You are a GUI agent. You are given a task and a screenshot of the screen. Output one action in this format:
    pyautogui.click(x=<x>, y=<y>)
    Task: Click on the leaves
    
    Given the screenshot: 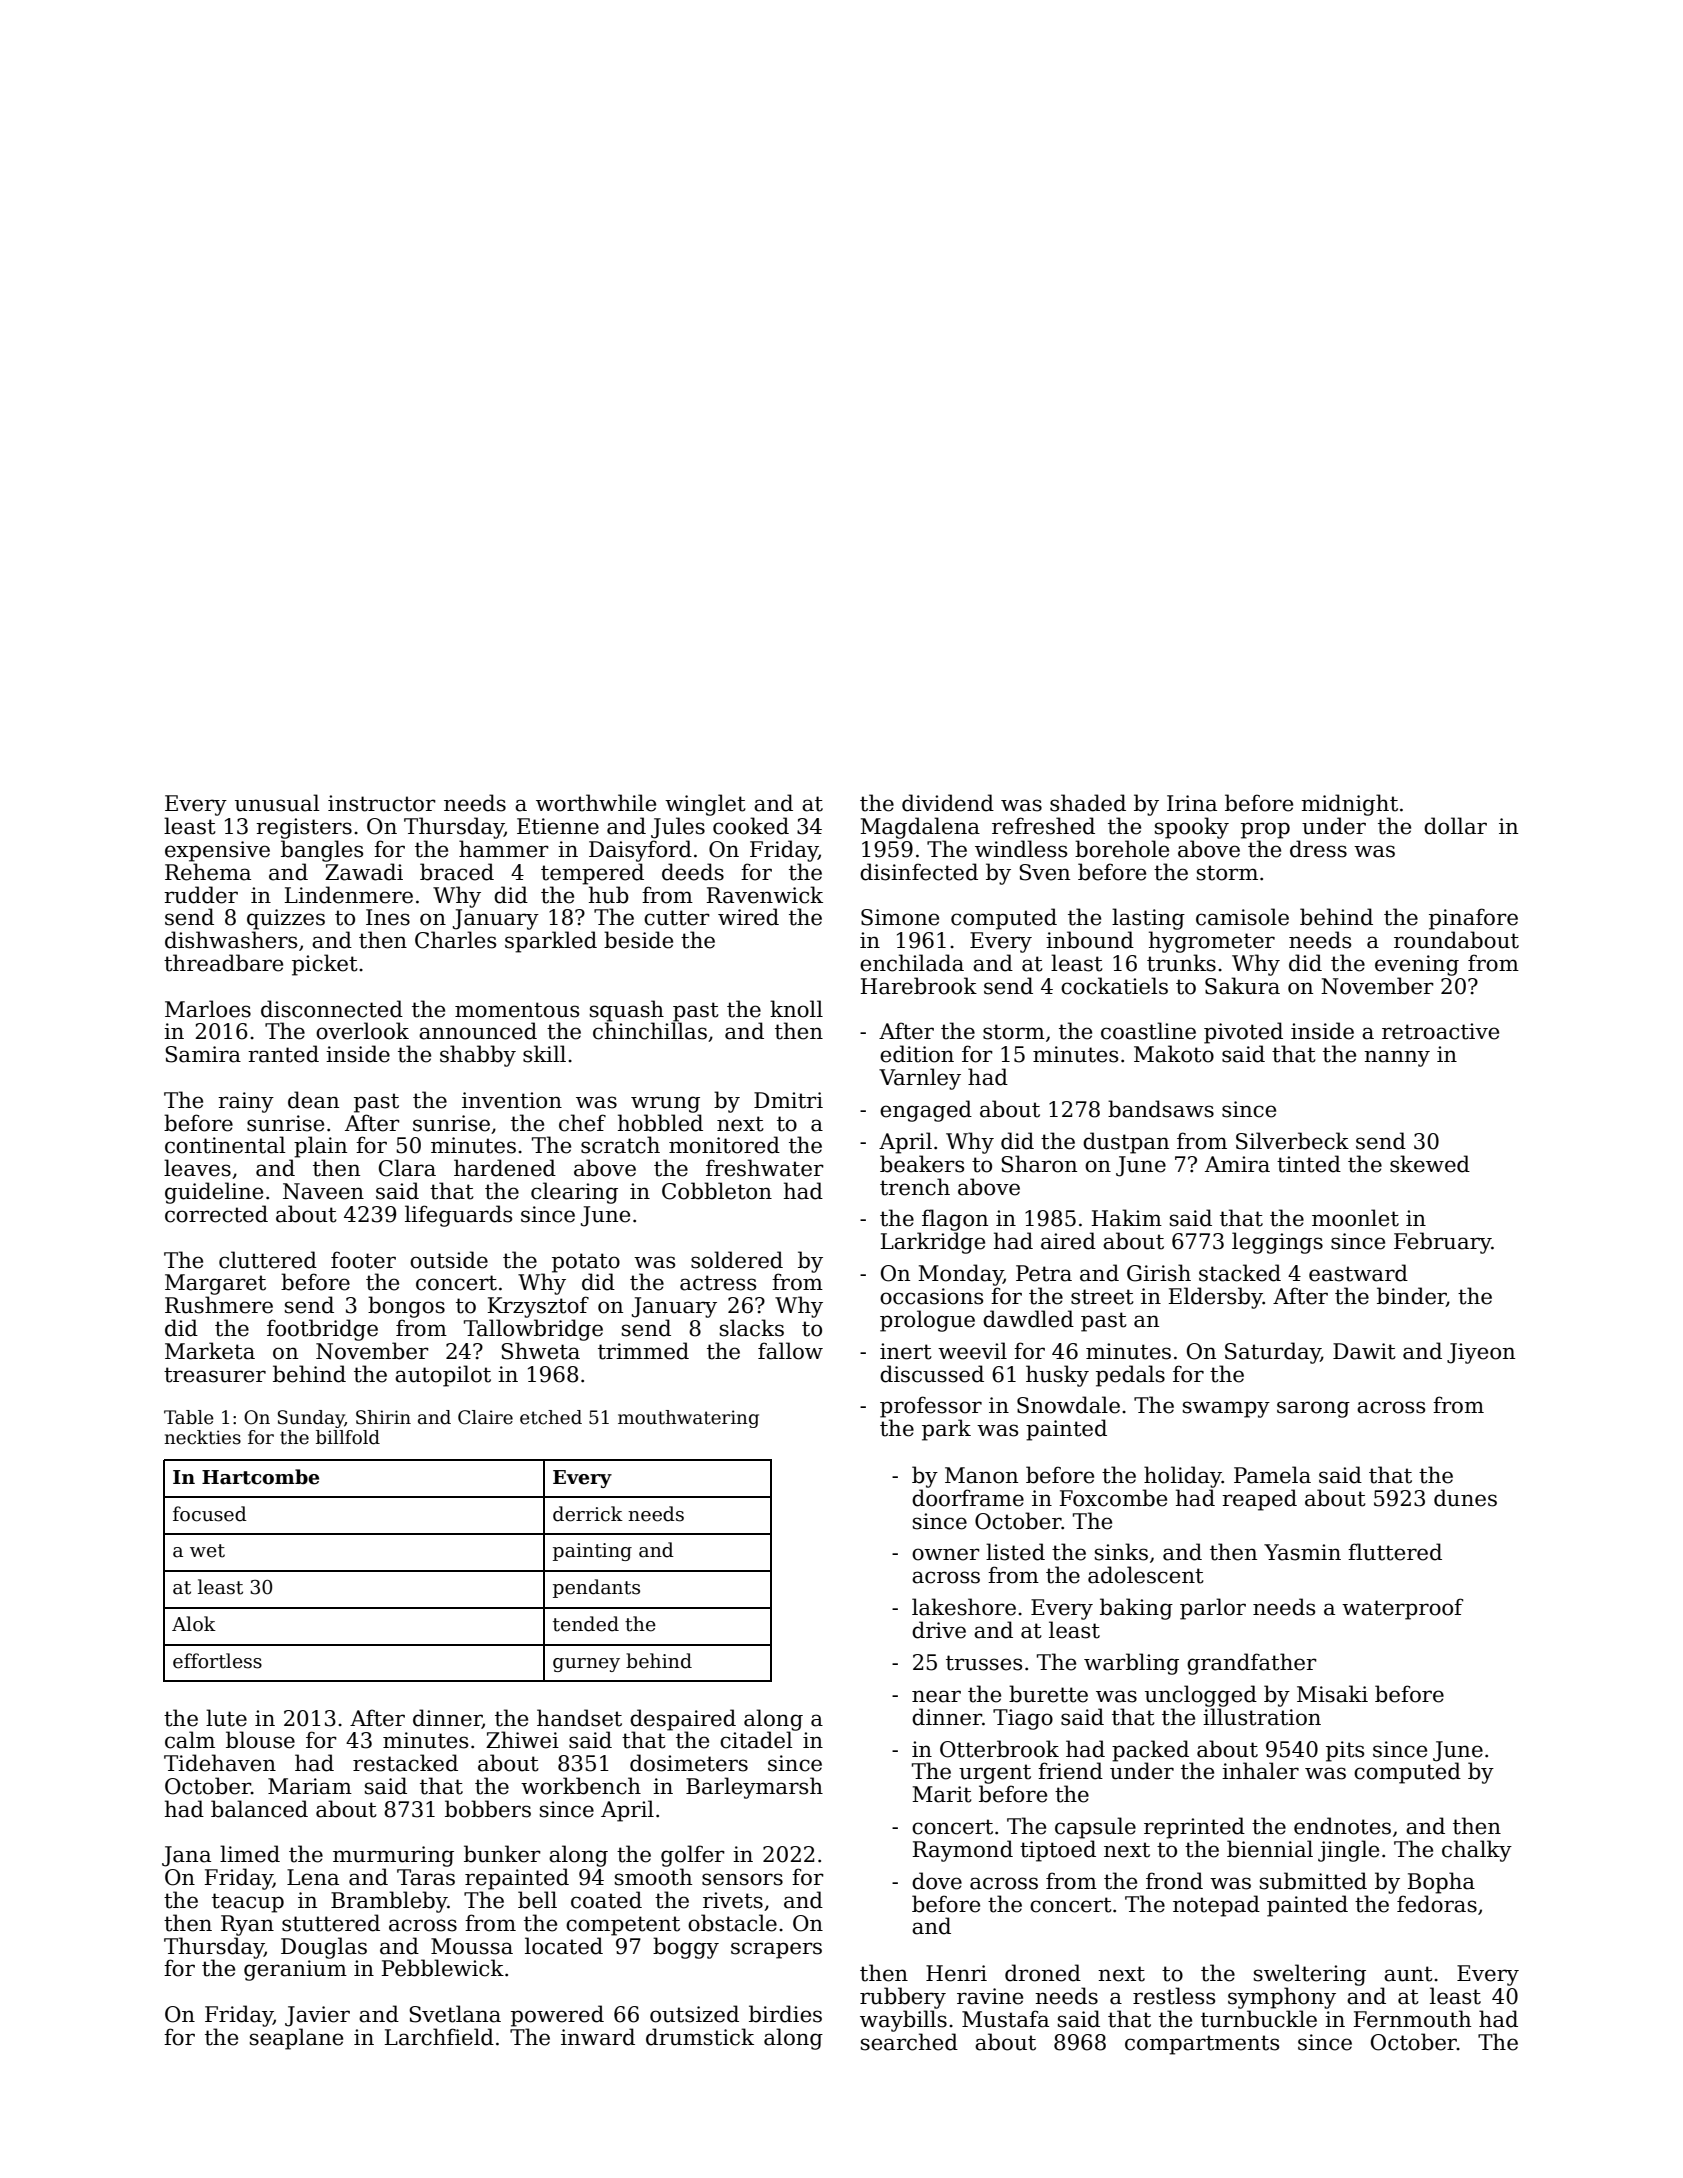 What is the action you would take?
    pyautogui.click(x=197, y=1168)
